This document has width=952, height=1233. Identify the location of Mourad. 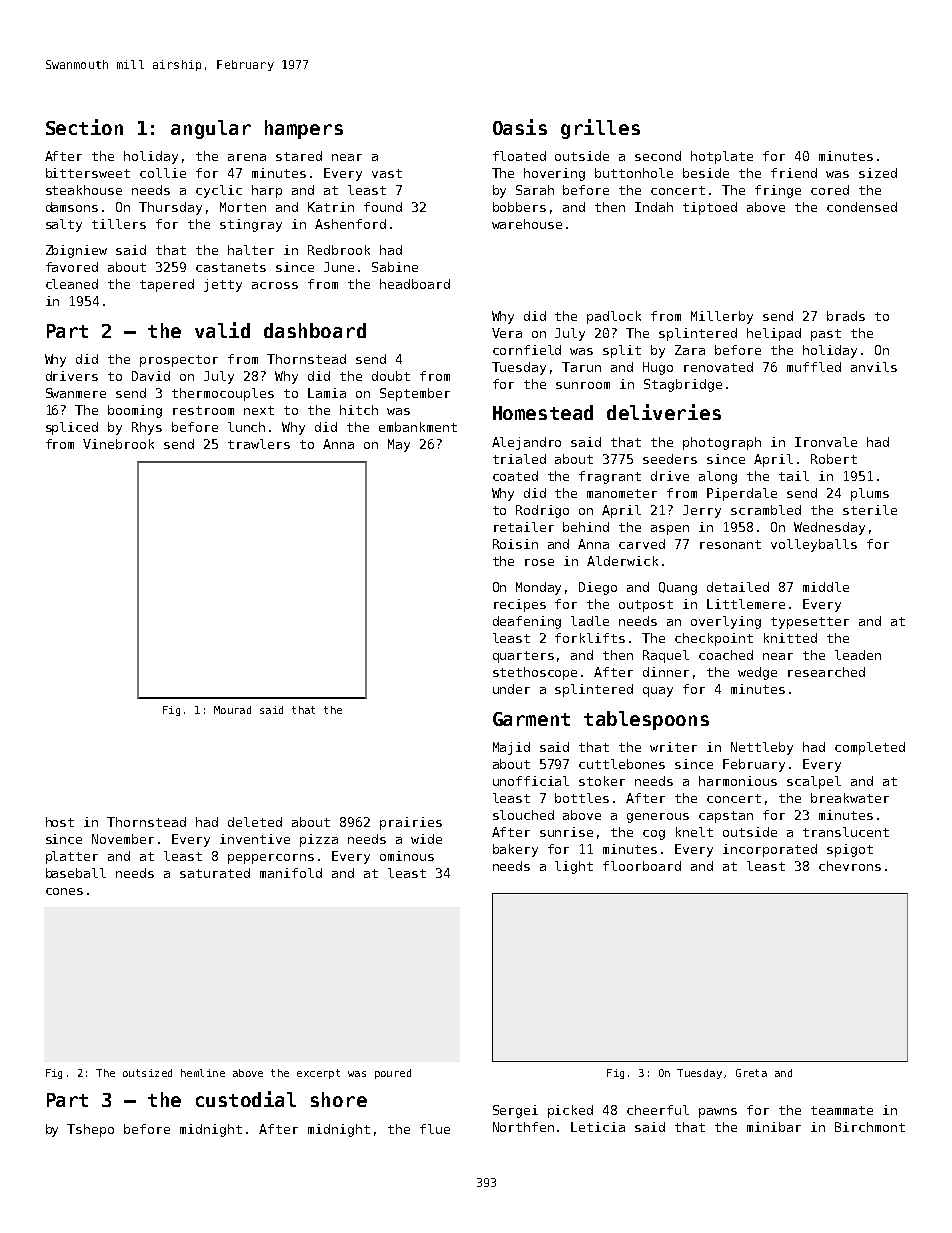
(232, 710).
